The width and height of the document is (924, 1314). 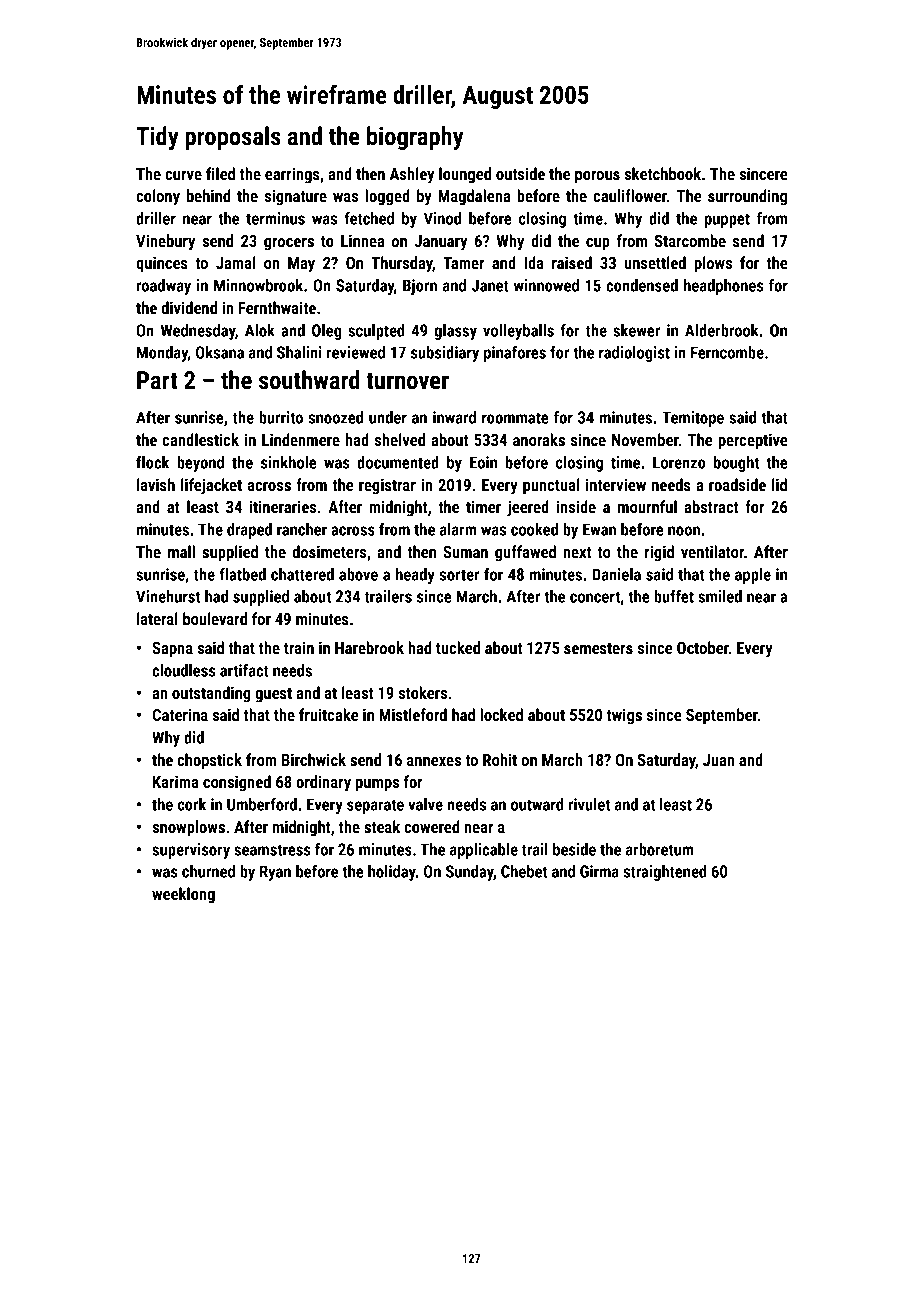 I want to click on registrar, so click(x=387, y=486).
